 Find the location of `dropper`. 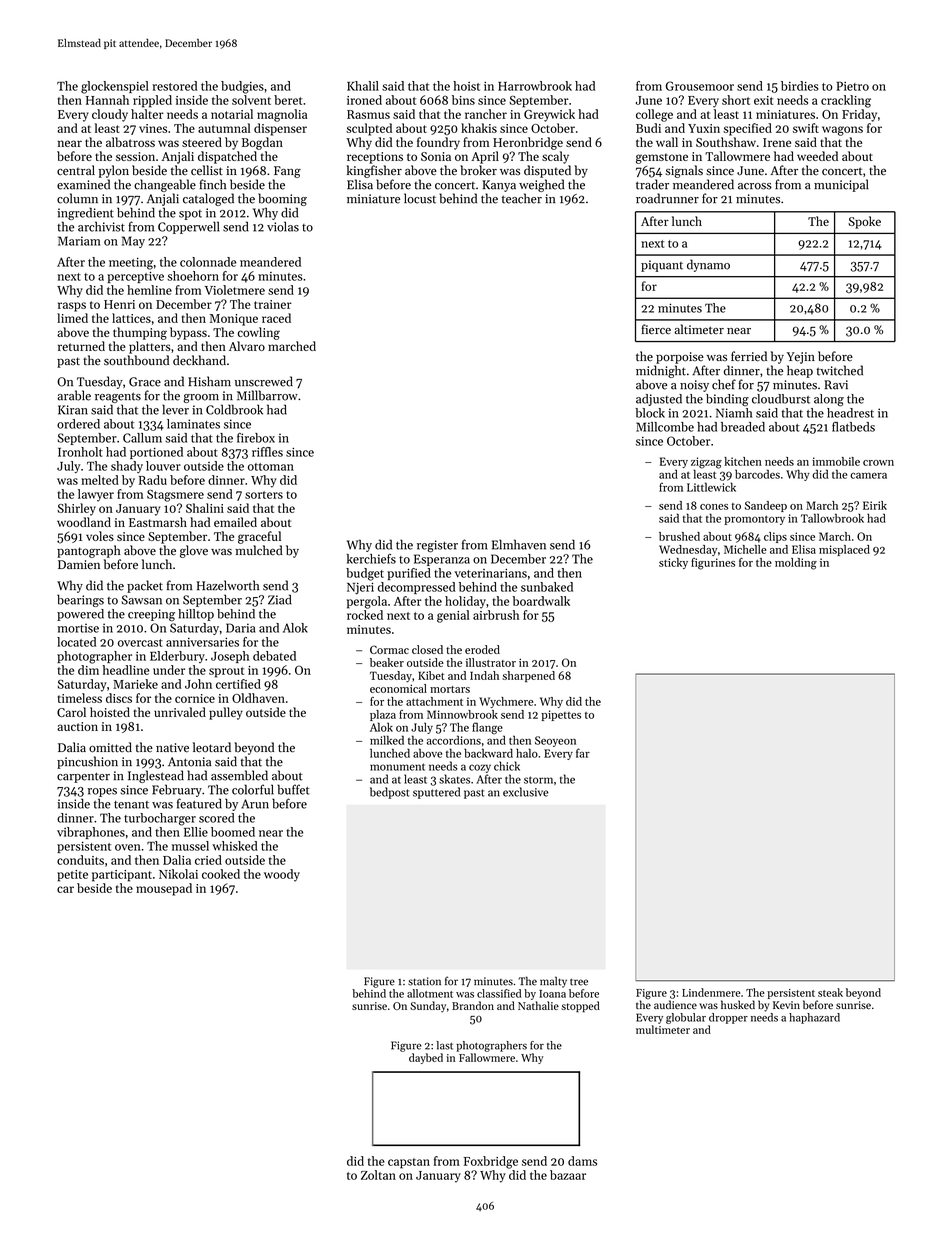

dropper is located at coordinates (728, 1018).
